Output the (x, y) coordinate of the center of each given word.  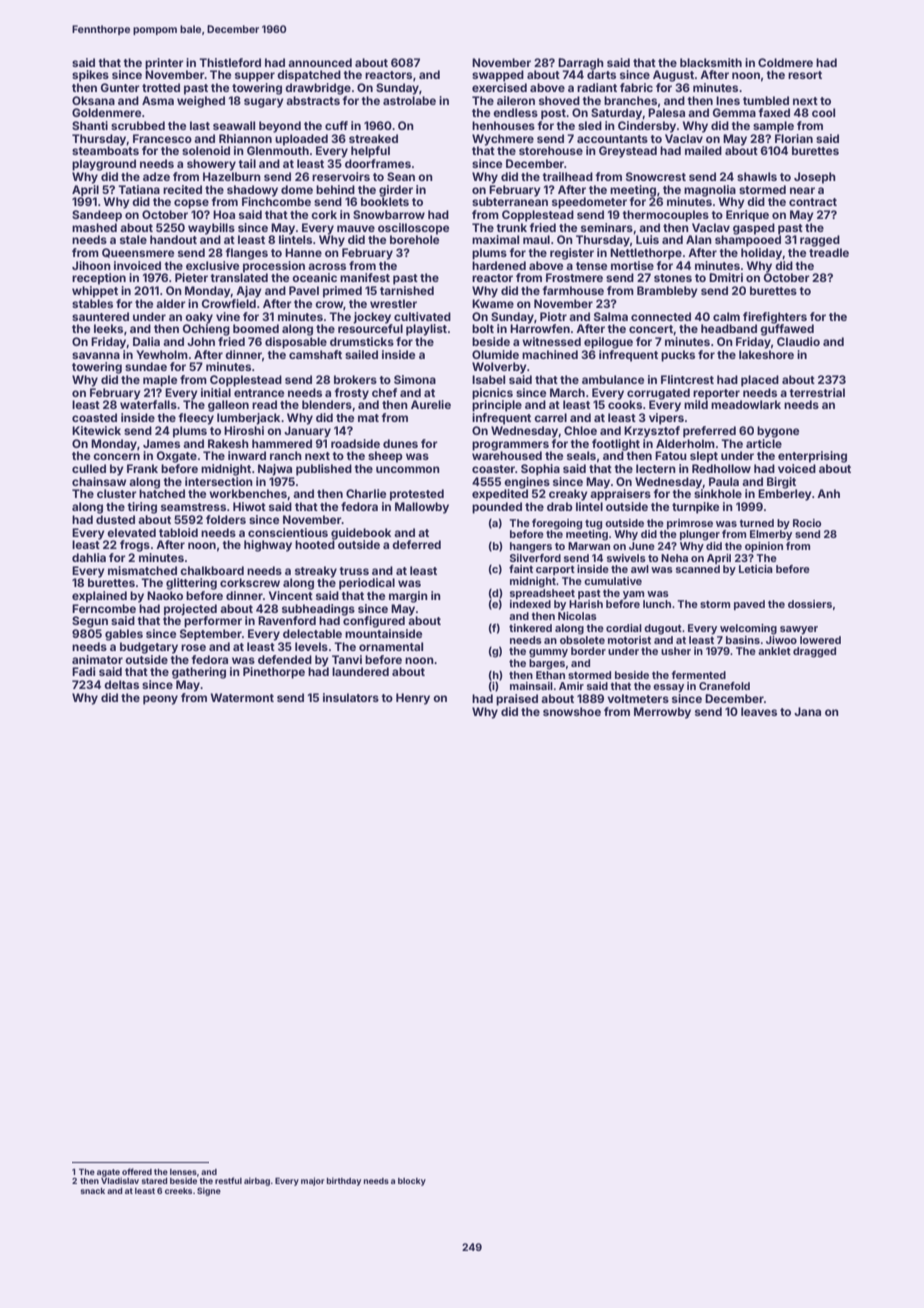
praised (517, 700)
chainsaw (99, 481)
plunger (700, 535)
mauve (356, 228)
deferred (416, 544)
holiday (762, 254)
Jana (807, 711)
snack (92, 1191)
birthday (344, 1181)
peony (160, 700)
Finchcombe (276, 201)
